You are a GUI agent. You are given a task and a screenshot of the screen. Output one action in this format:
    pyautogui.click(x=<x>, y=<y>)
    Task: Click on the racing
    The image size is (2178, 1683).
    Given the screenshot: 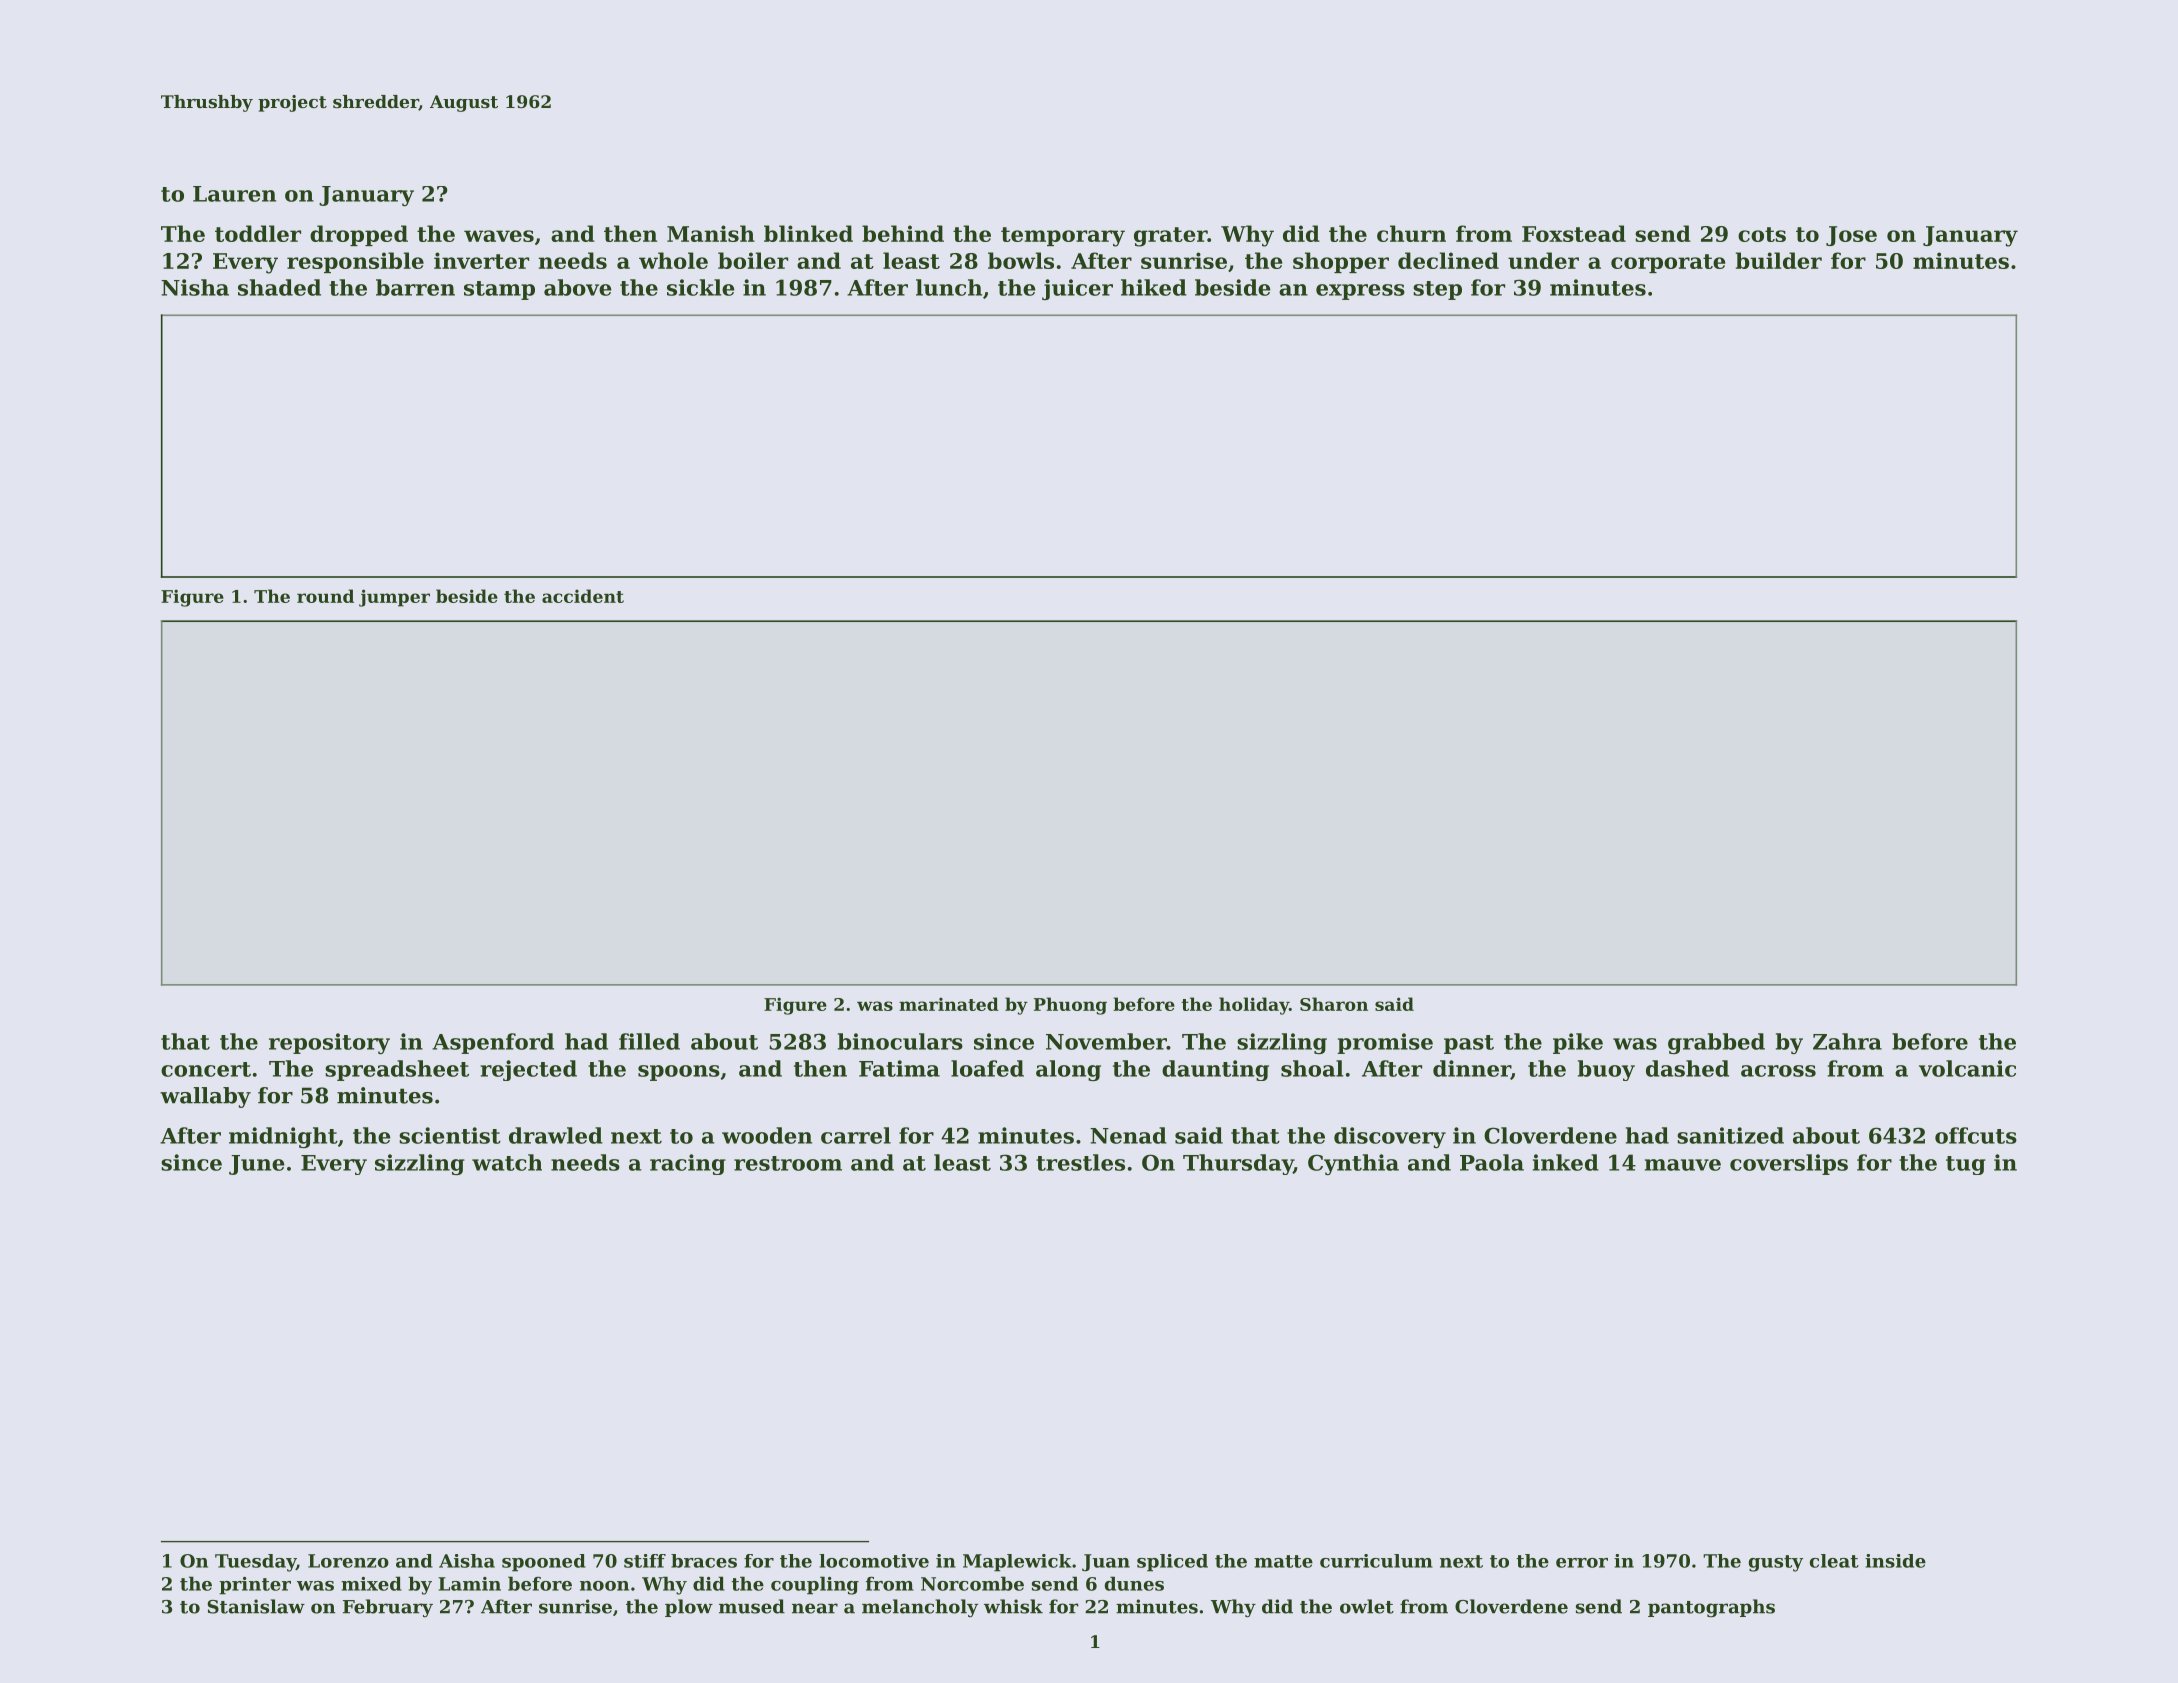 What is the action you would take?
    pyautogui.click(x=688, y=1164)
